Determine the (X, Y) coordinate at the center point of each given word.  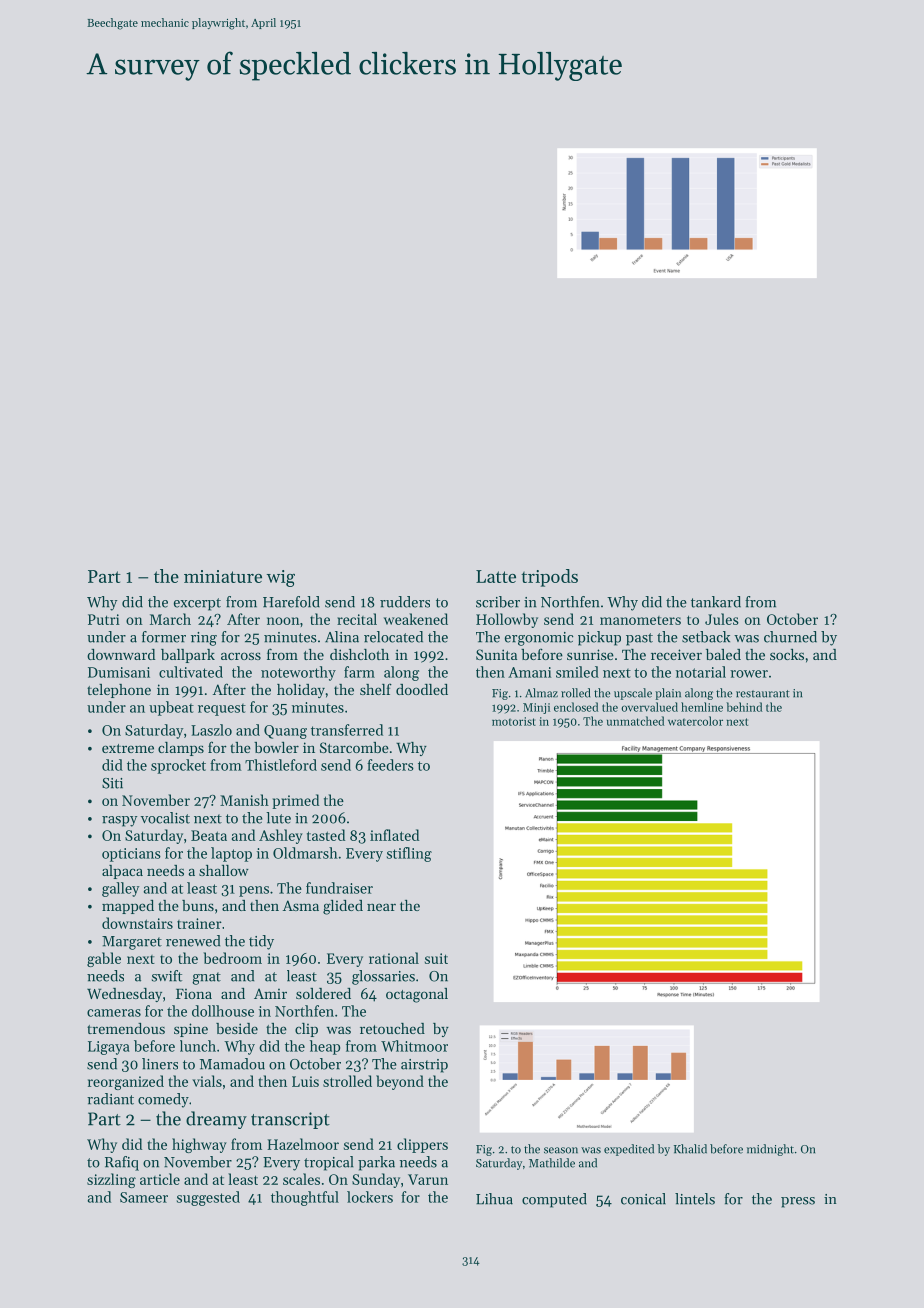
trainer (199, 923)
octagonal (417, 995)
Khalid (690, 1149)
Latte (496, 576)
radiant (110, 1099)
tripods (549, 578)
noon (283, 621)
